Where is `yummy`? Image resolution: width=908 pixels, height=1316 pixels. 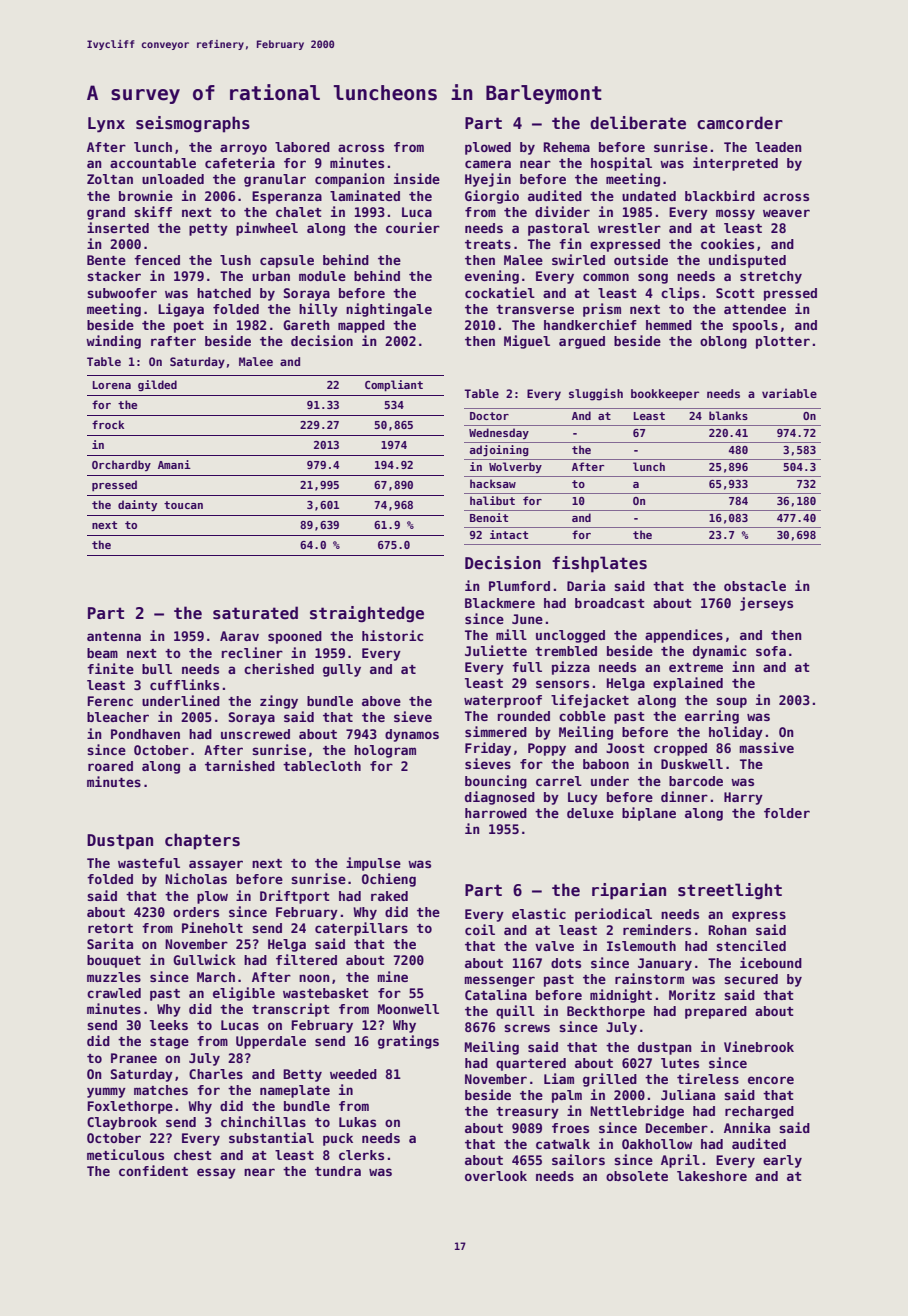 yummy is located at coordinates (106, 1092).
